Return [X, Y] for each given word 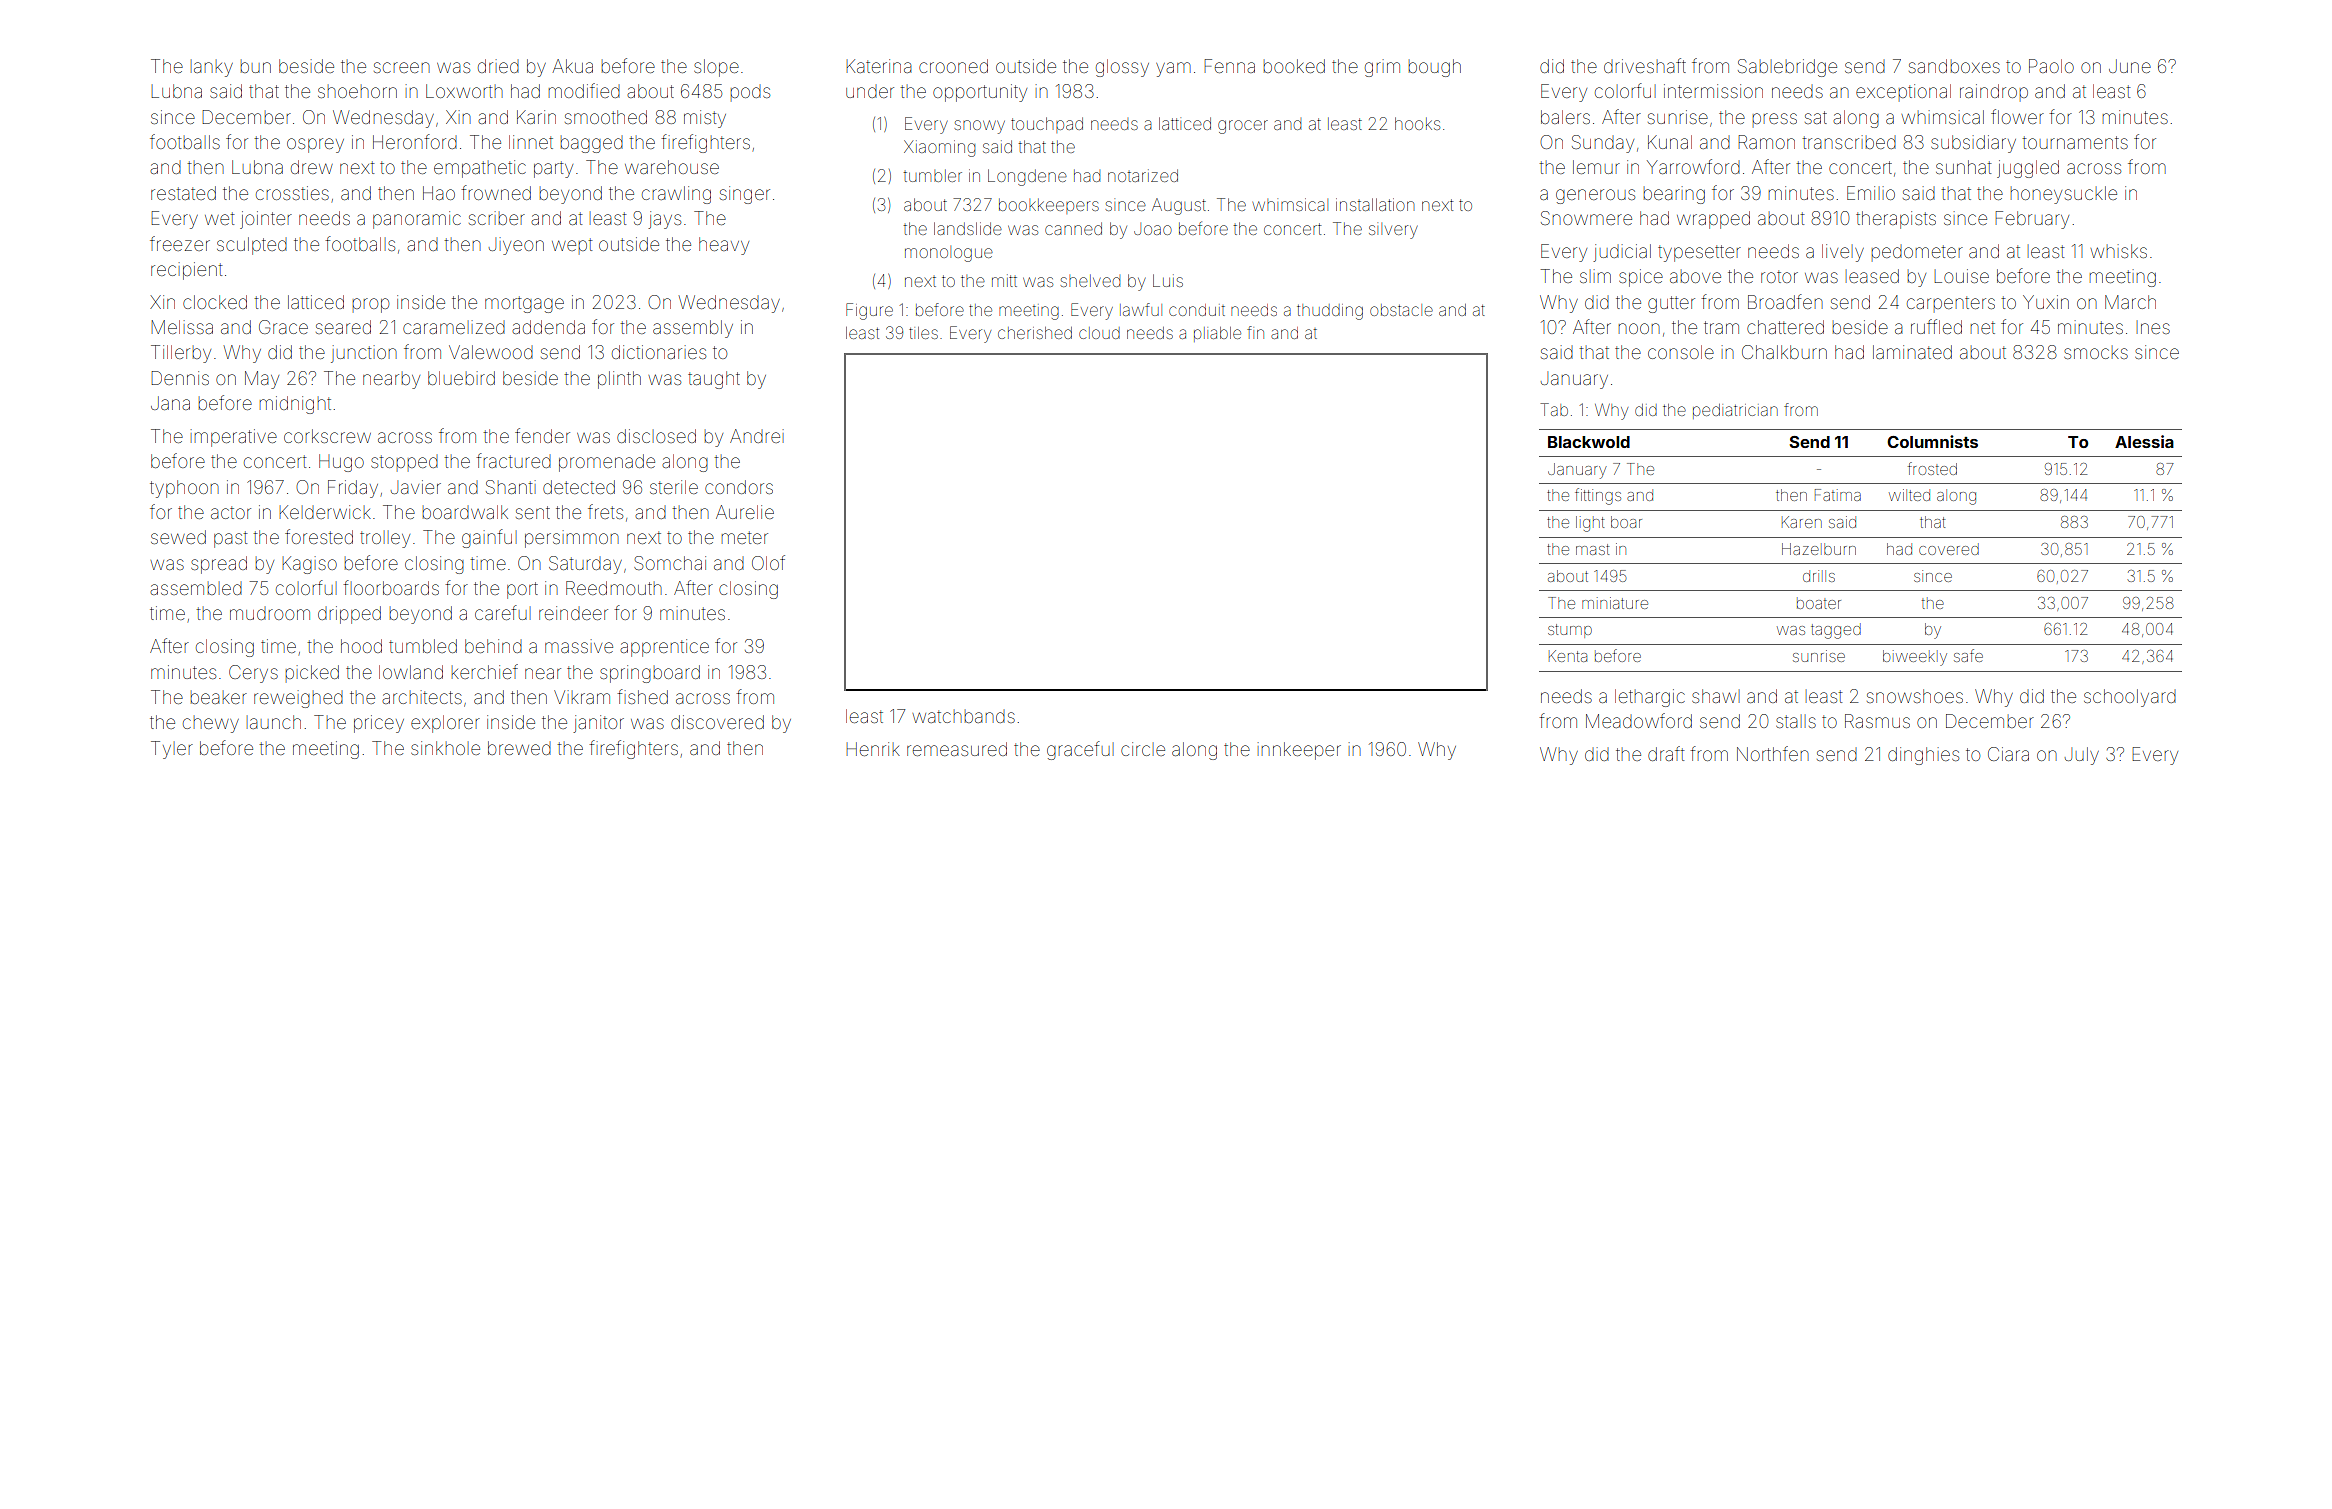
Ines [2153, 327]
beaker [219, 697]
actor [231, 512]
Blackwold [1589, 442]
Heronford [415, 141]
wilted [1909, 495]
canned [1073, 228]
